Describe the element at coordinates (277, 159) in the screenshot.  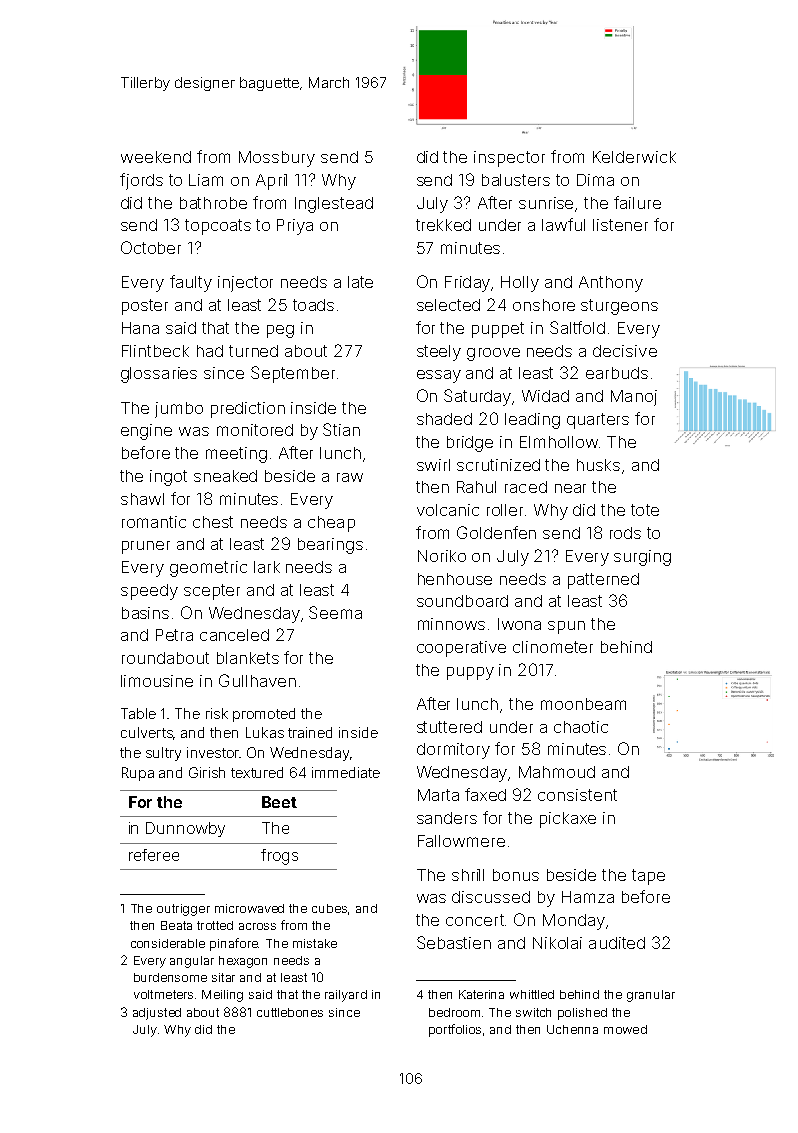
I see `Mossbury` at that location.
